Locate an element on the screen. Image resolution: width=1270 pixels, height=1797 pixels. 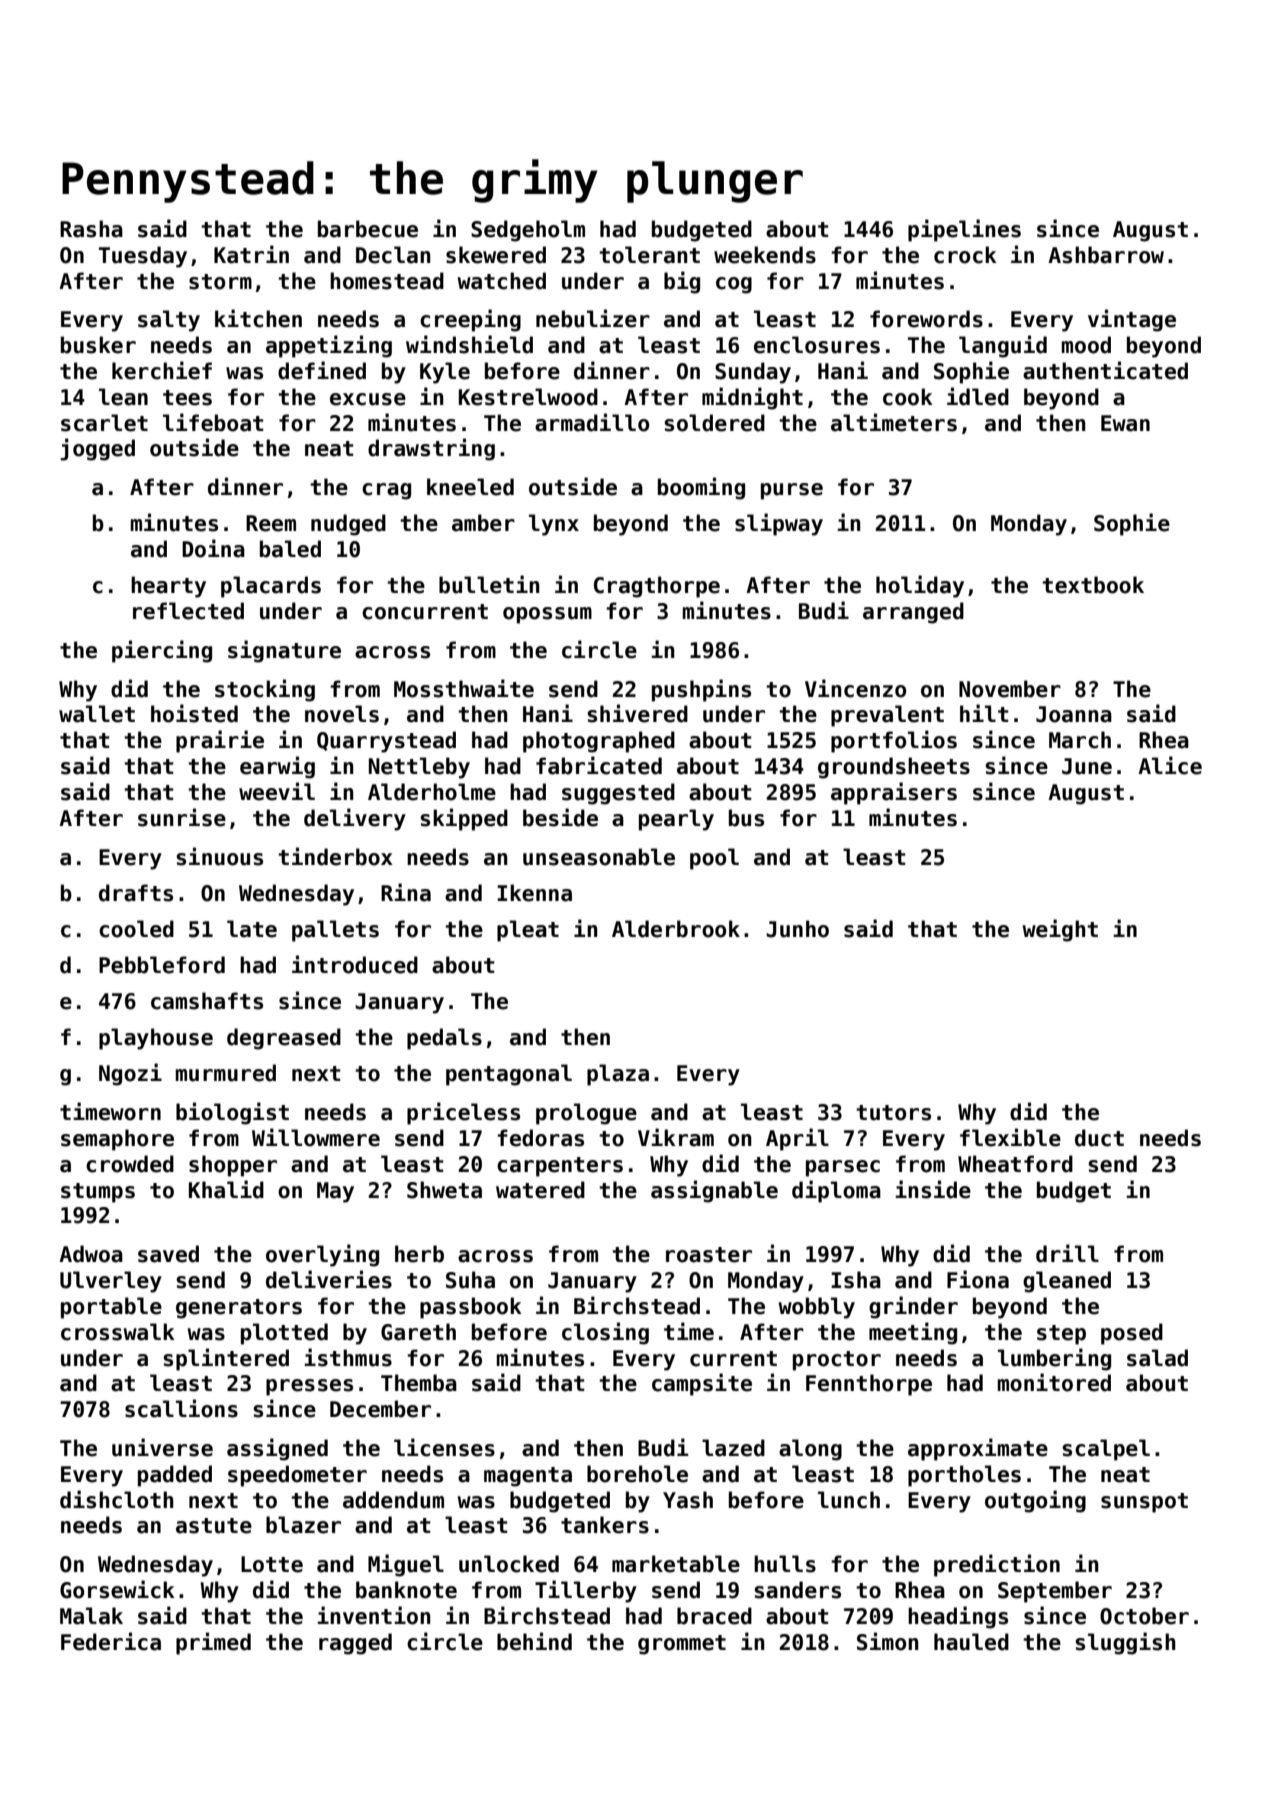
Ngozi is located at coordinates (130, 1074).
